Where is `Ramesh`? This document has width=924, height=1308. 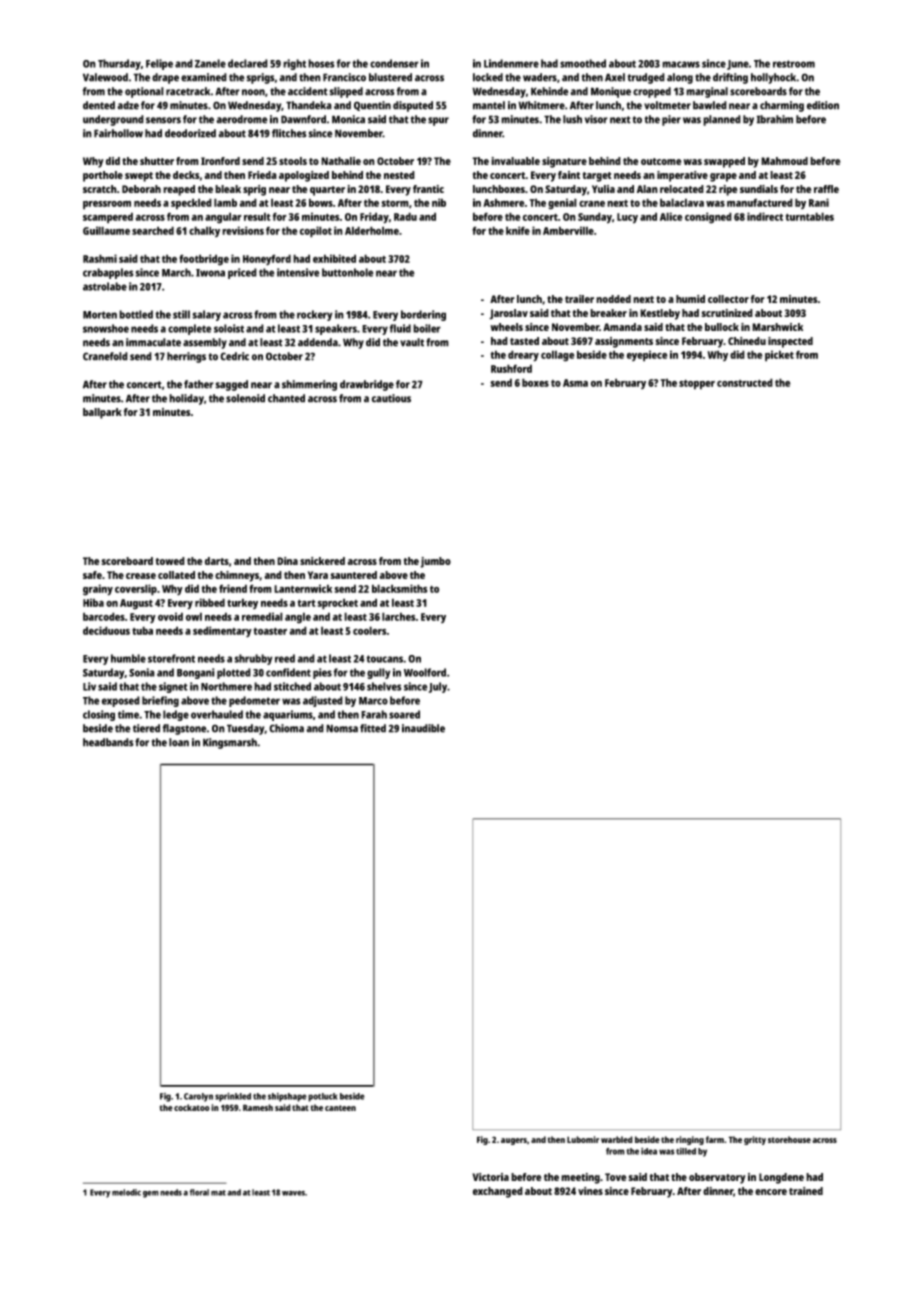
Ramesh is located at coordinates (258, 1107).
